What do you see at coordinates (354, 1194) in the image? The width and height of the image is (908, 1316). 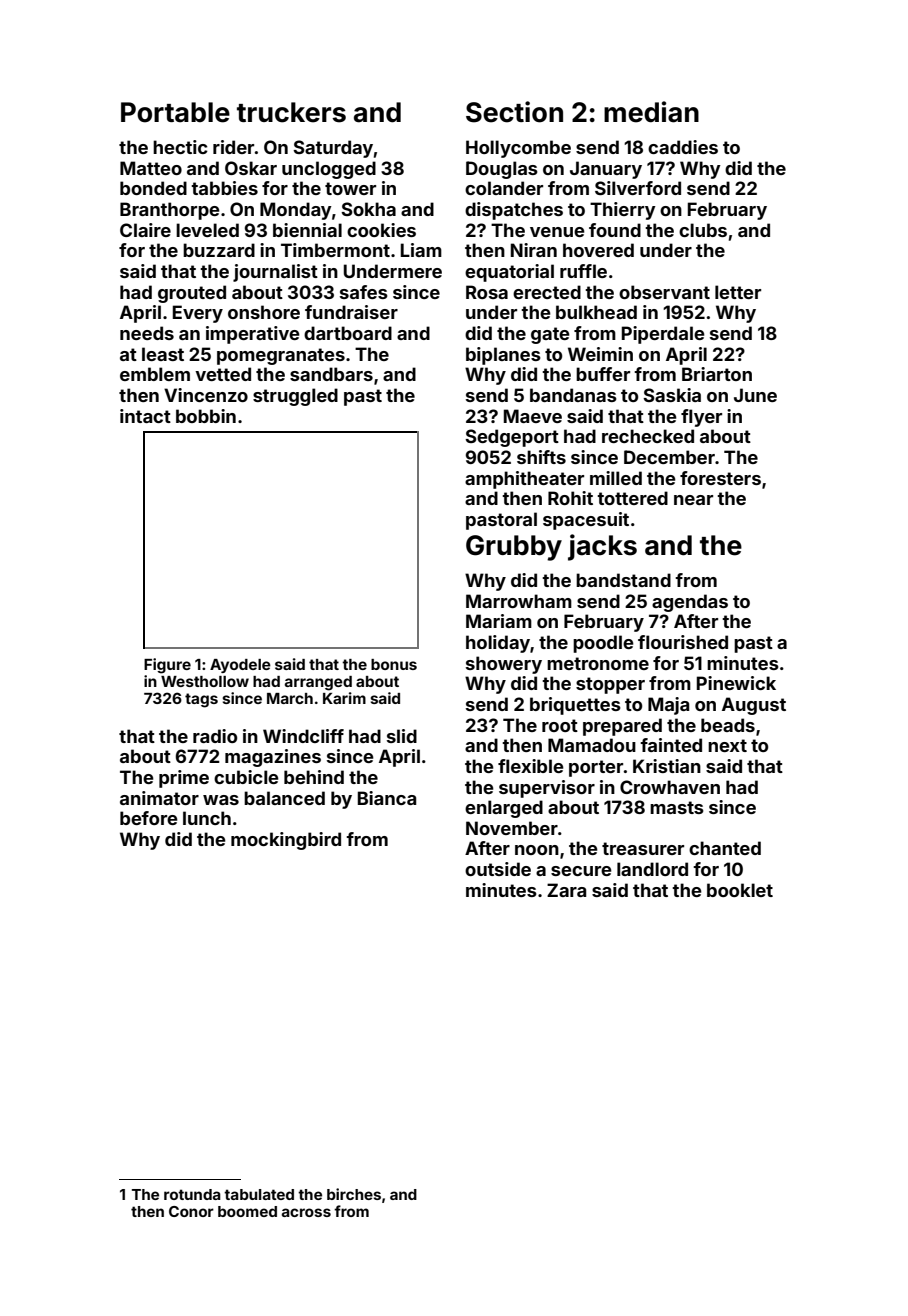 I see `birches` at bounding box center [354, 1194].
